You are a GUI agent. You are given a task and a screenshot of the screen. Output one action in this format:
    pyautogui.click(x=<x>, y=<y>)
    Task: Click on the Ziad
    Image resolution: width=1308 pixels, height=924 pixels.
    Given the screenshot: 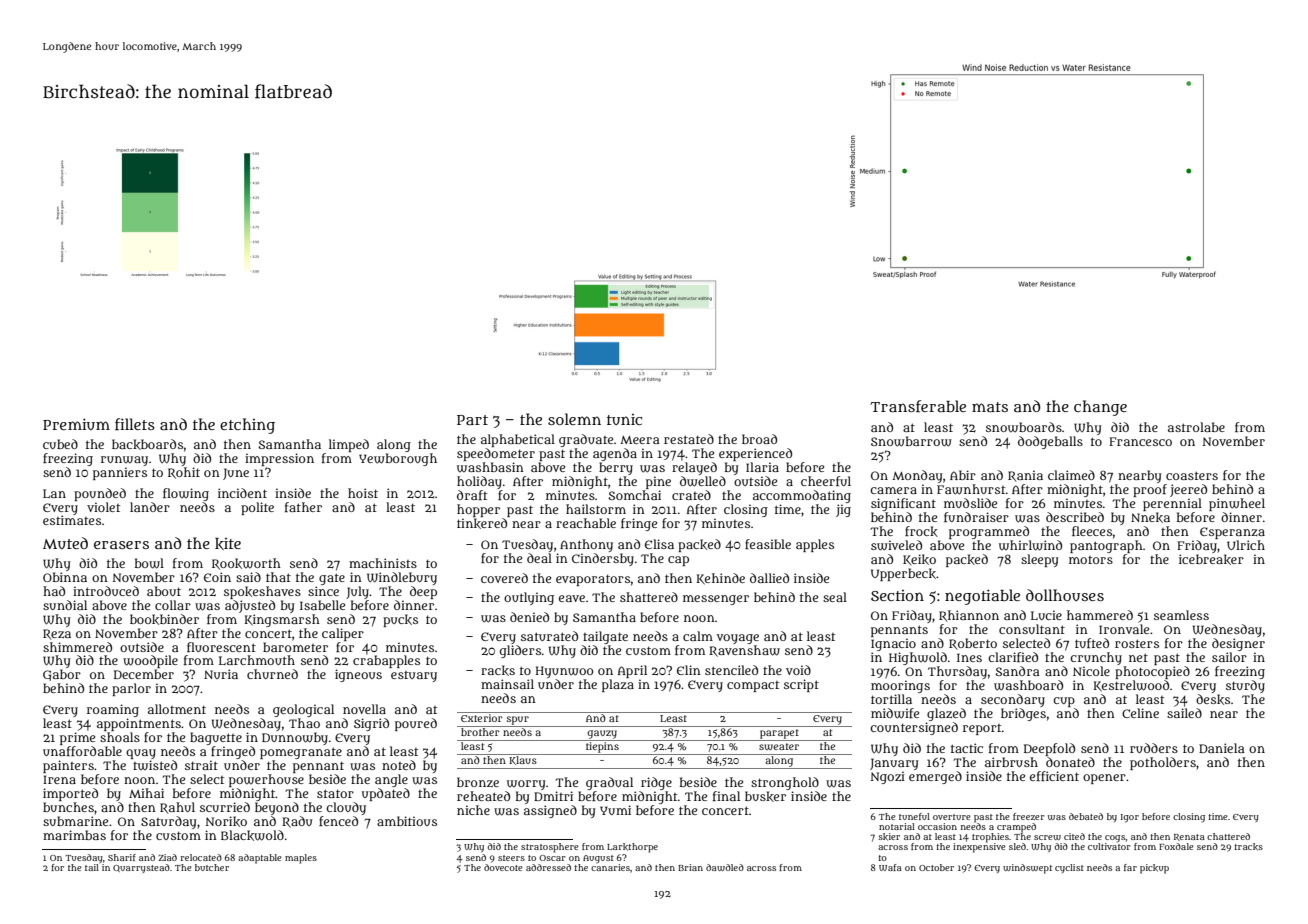 What is the action you would take?
    pyautogui.click(x=168, y=857)
